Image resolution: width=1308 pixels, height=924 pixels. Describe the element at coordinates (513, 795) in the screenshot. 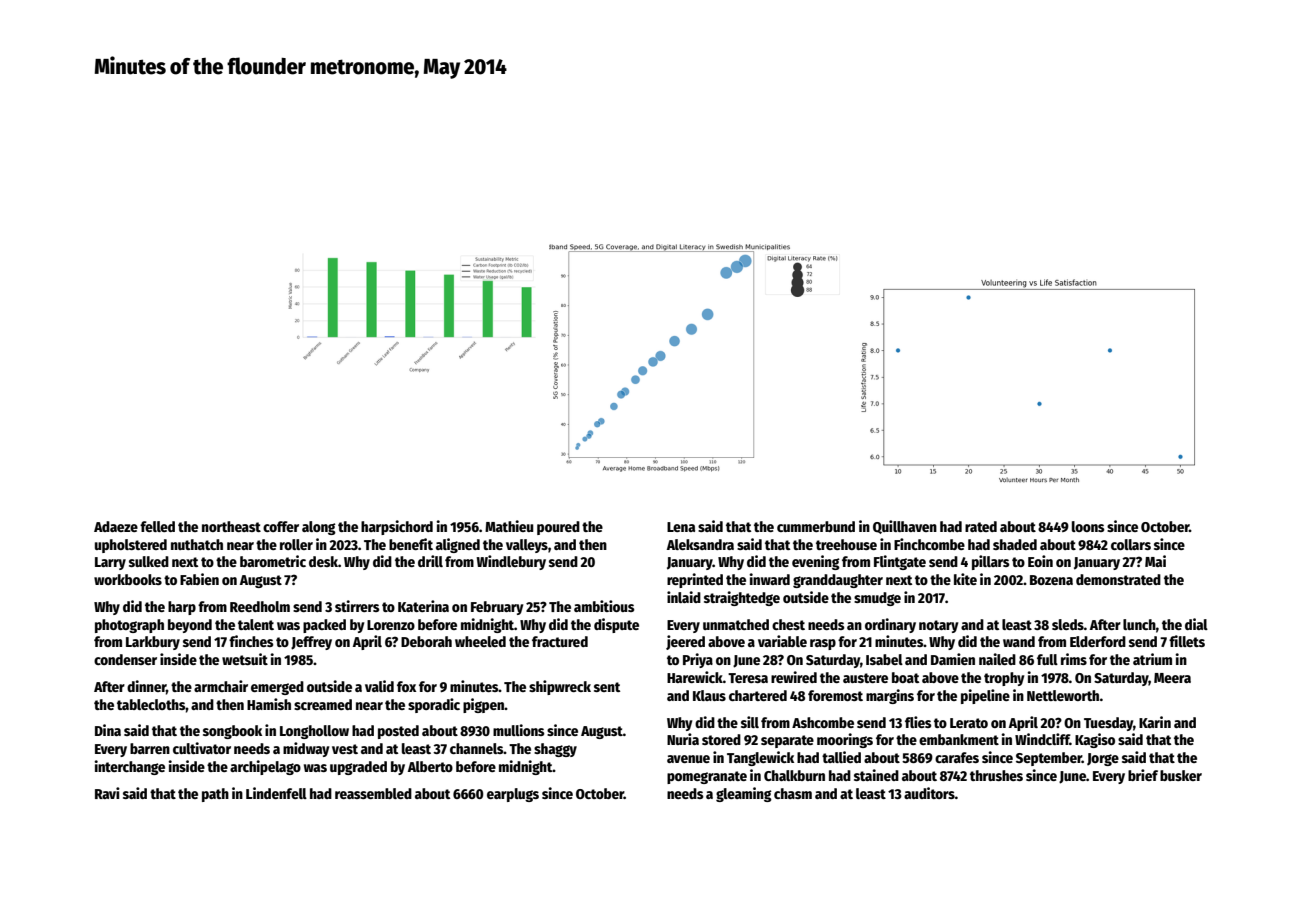

I see `earplugs` at that location.
